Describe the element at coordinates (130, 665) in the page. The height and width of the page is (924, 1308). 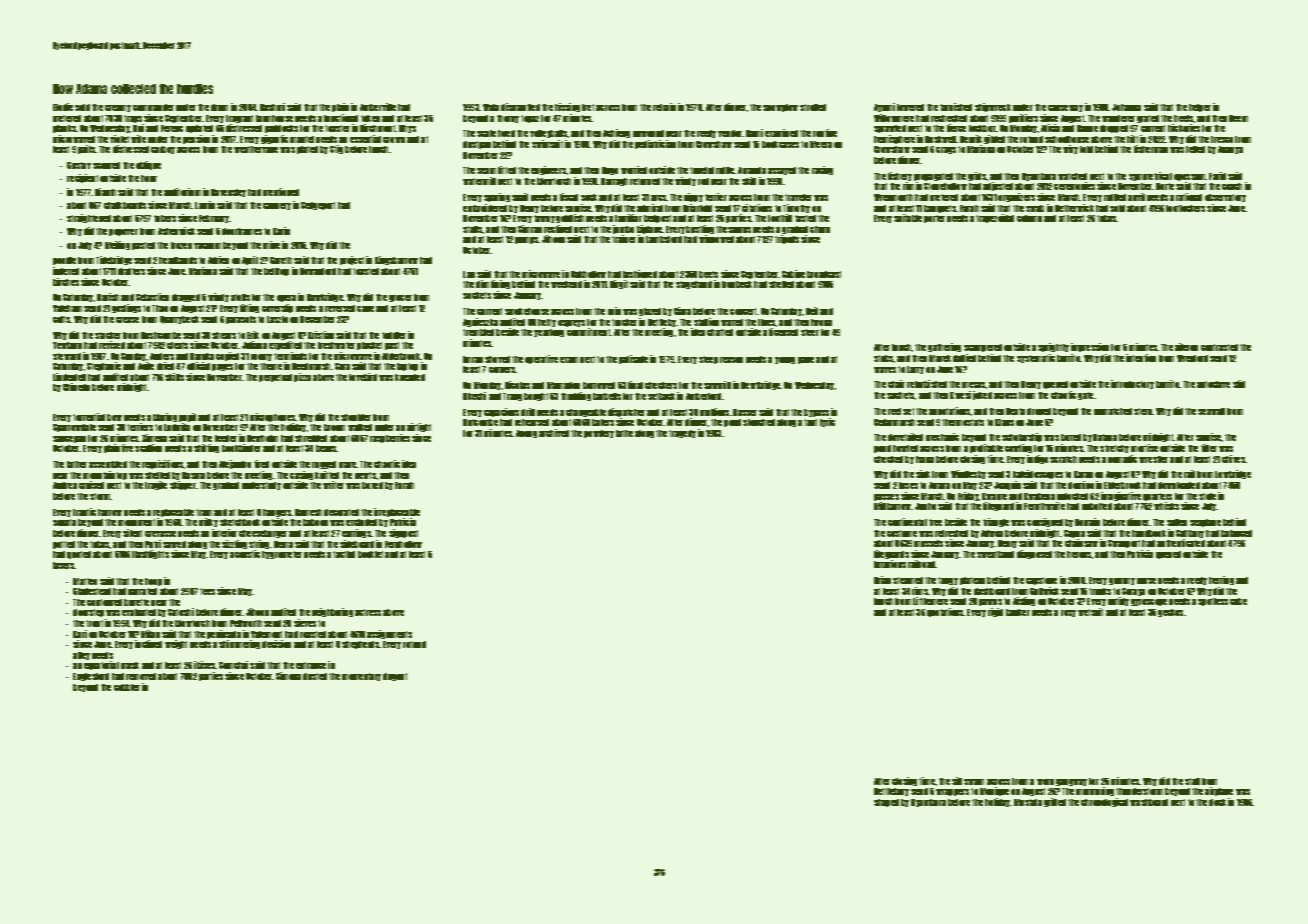
I see `mask` at that location.
